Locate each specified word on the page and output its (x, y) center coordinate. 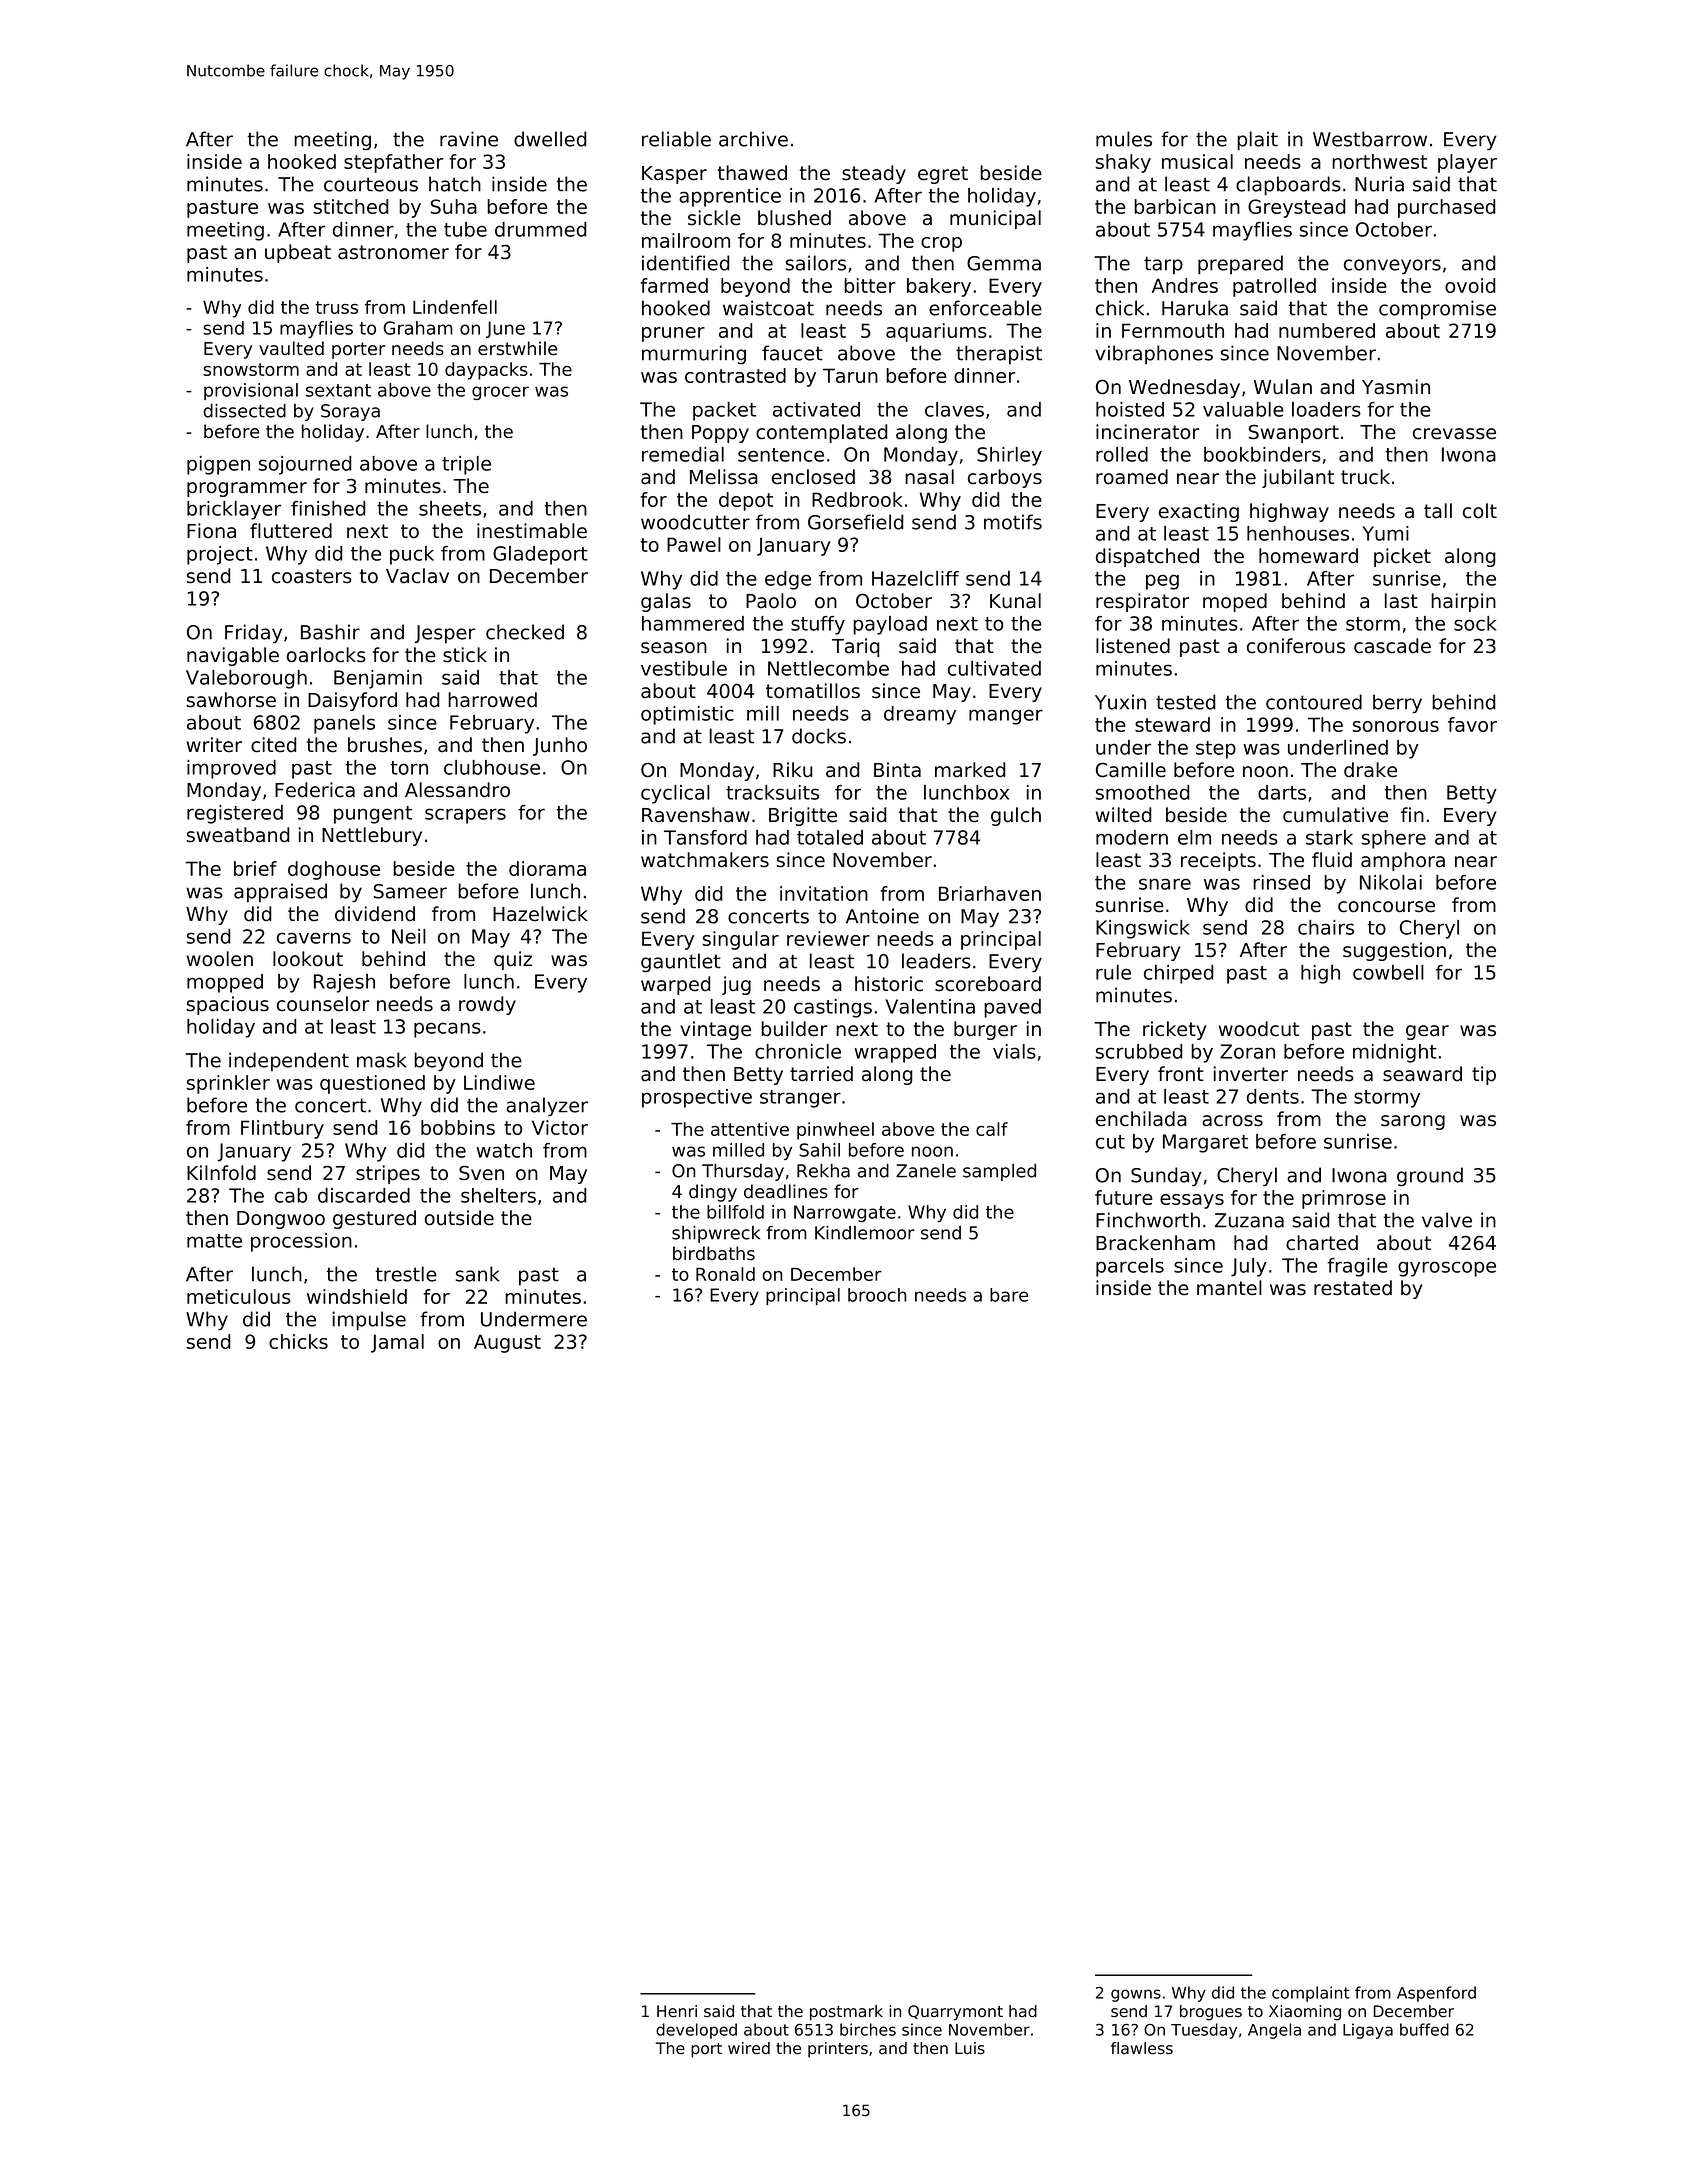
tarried (821, 1074)
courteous (371, 184)
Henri (677, 2011)
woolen (220, 959)
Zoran (1247, 1051)
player (1467, 163)
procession (301, 1242)
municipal (995, 219)
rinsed (1281, 882)
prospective (697, 1098)
